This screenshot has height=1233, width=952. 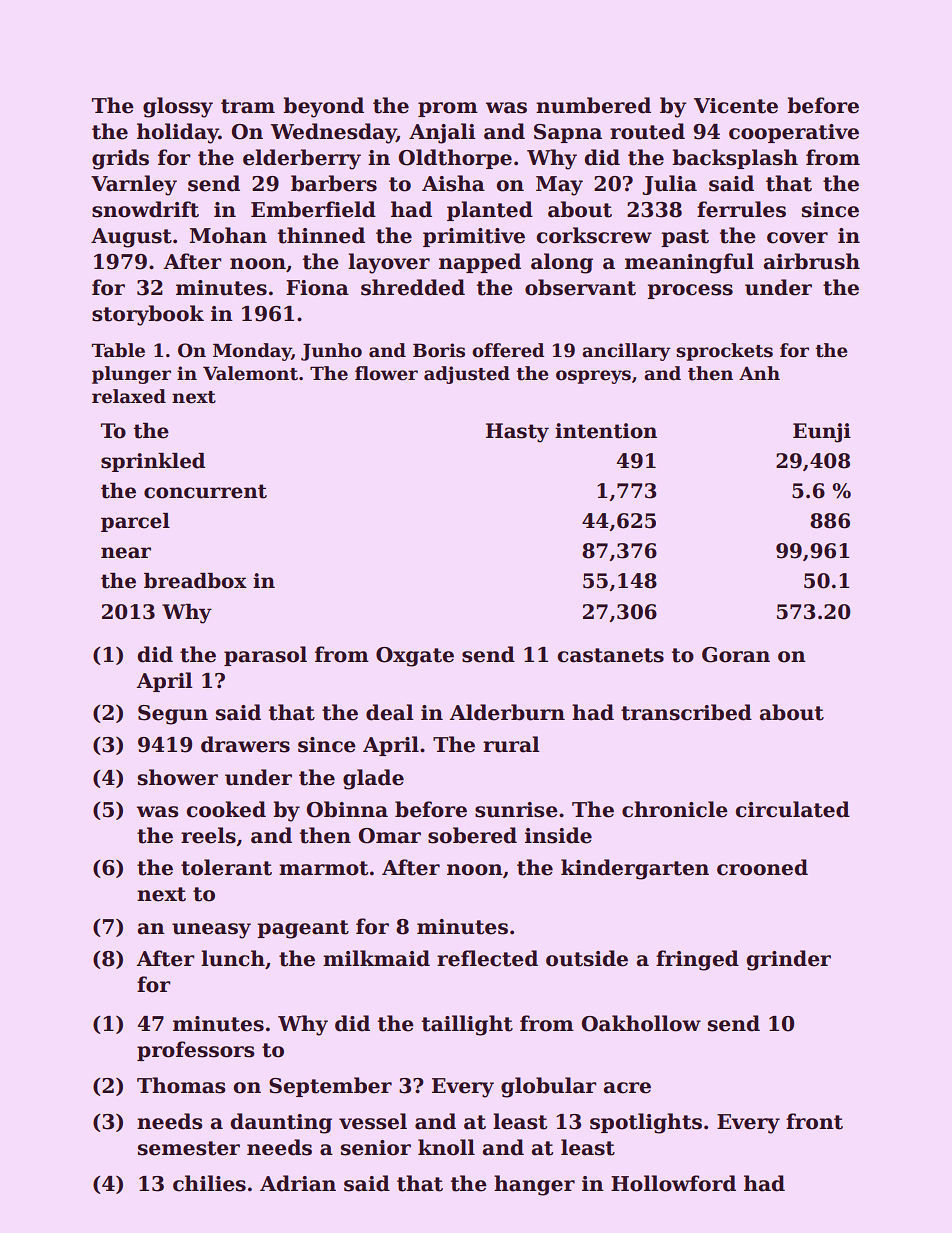 I want to click on relaxed, so click(x=129, y=396).
